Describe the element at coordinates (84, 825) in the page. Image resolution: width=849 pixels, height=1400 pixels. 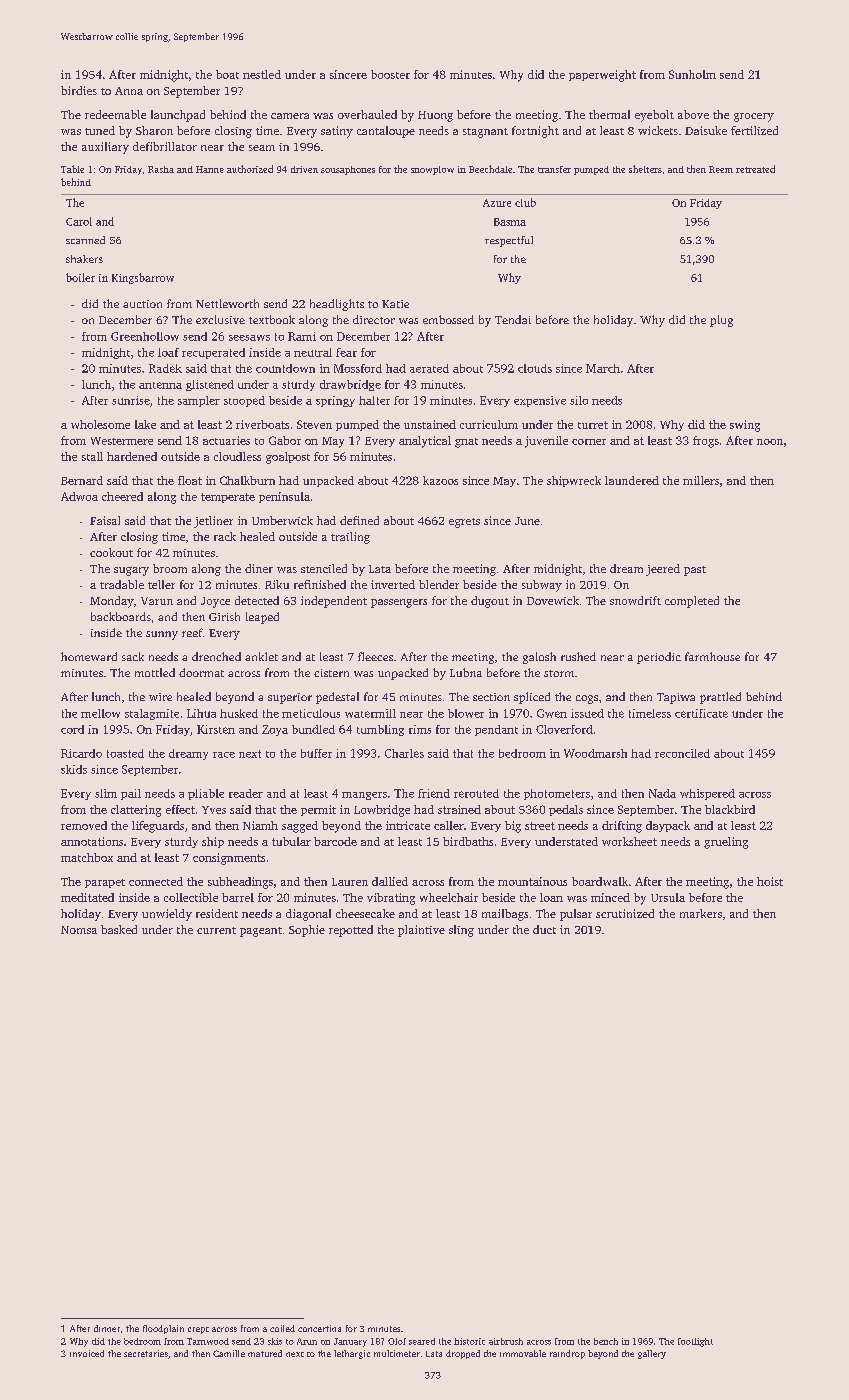
I see `removed` at that location.
